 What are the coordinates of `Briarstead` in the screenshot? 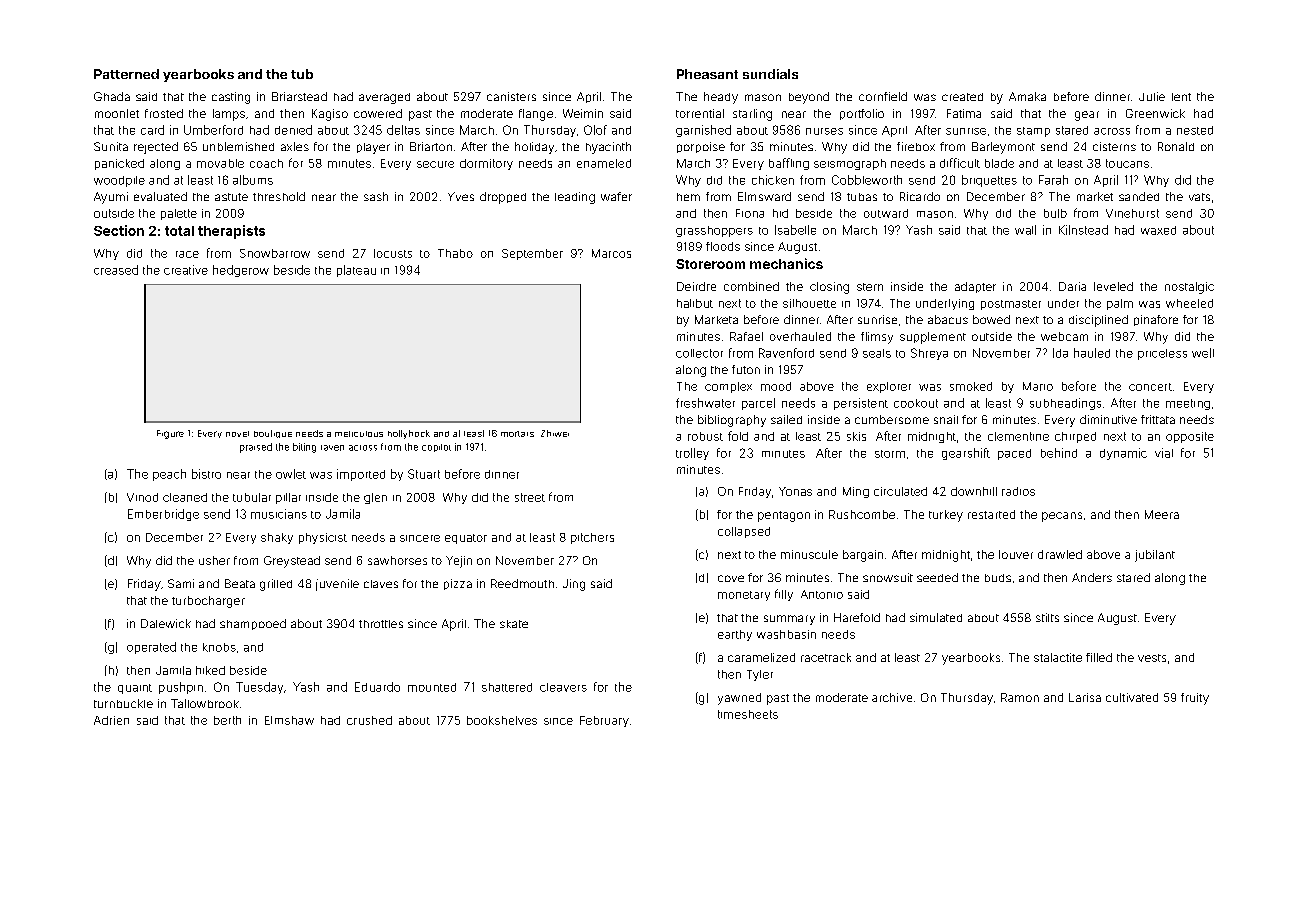 It's located at (299, 96).
